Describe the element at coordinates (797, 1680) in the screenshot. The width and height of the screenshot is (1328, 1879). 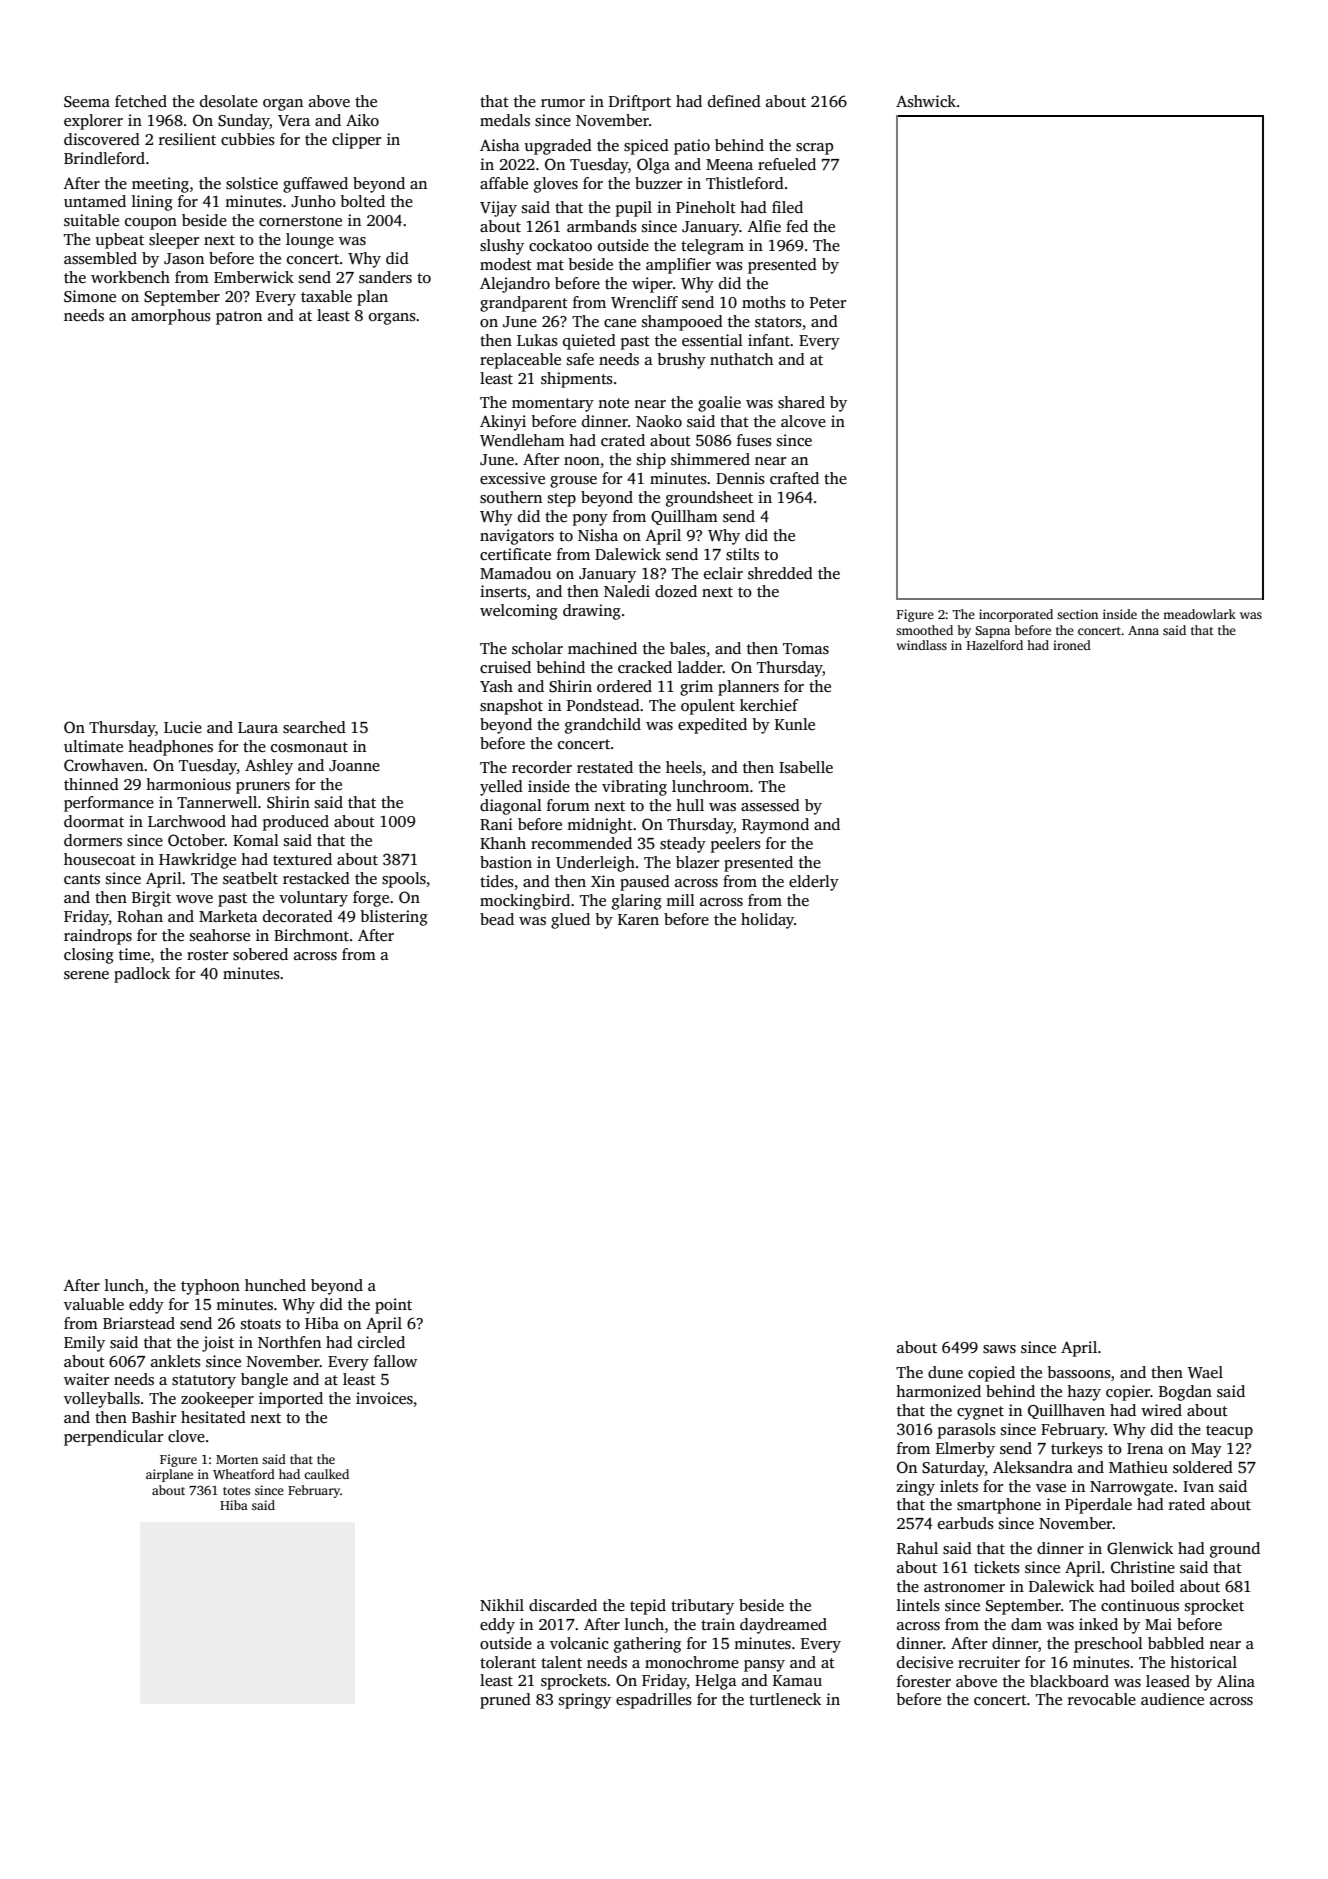
I see `Kamau` at that location.
